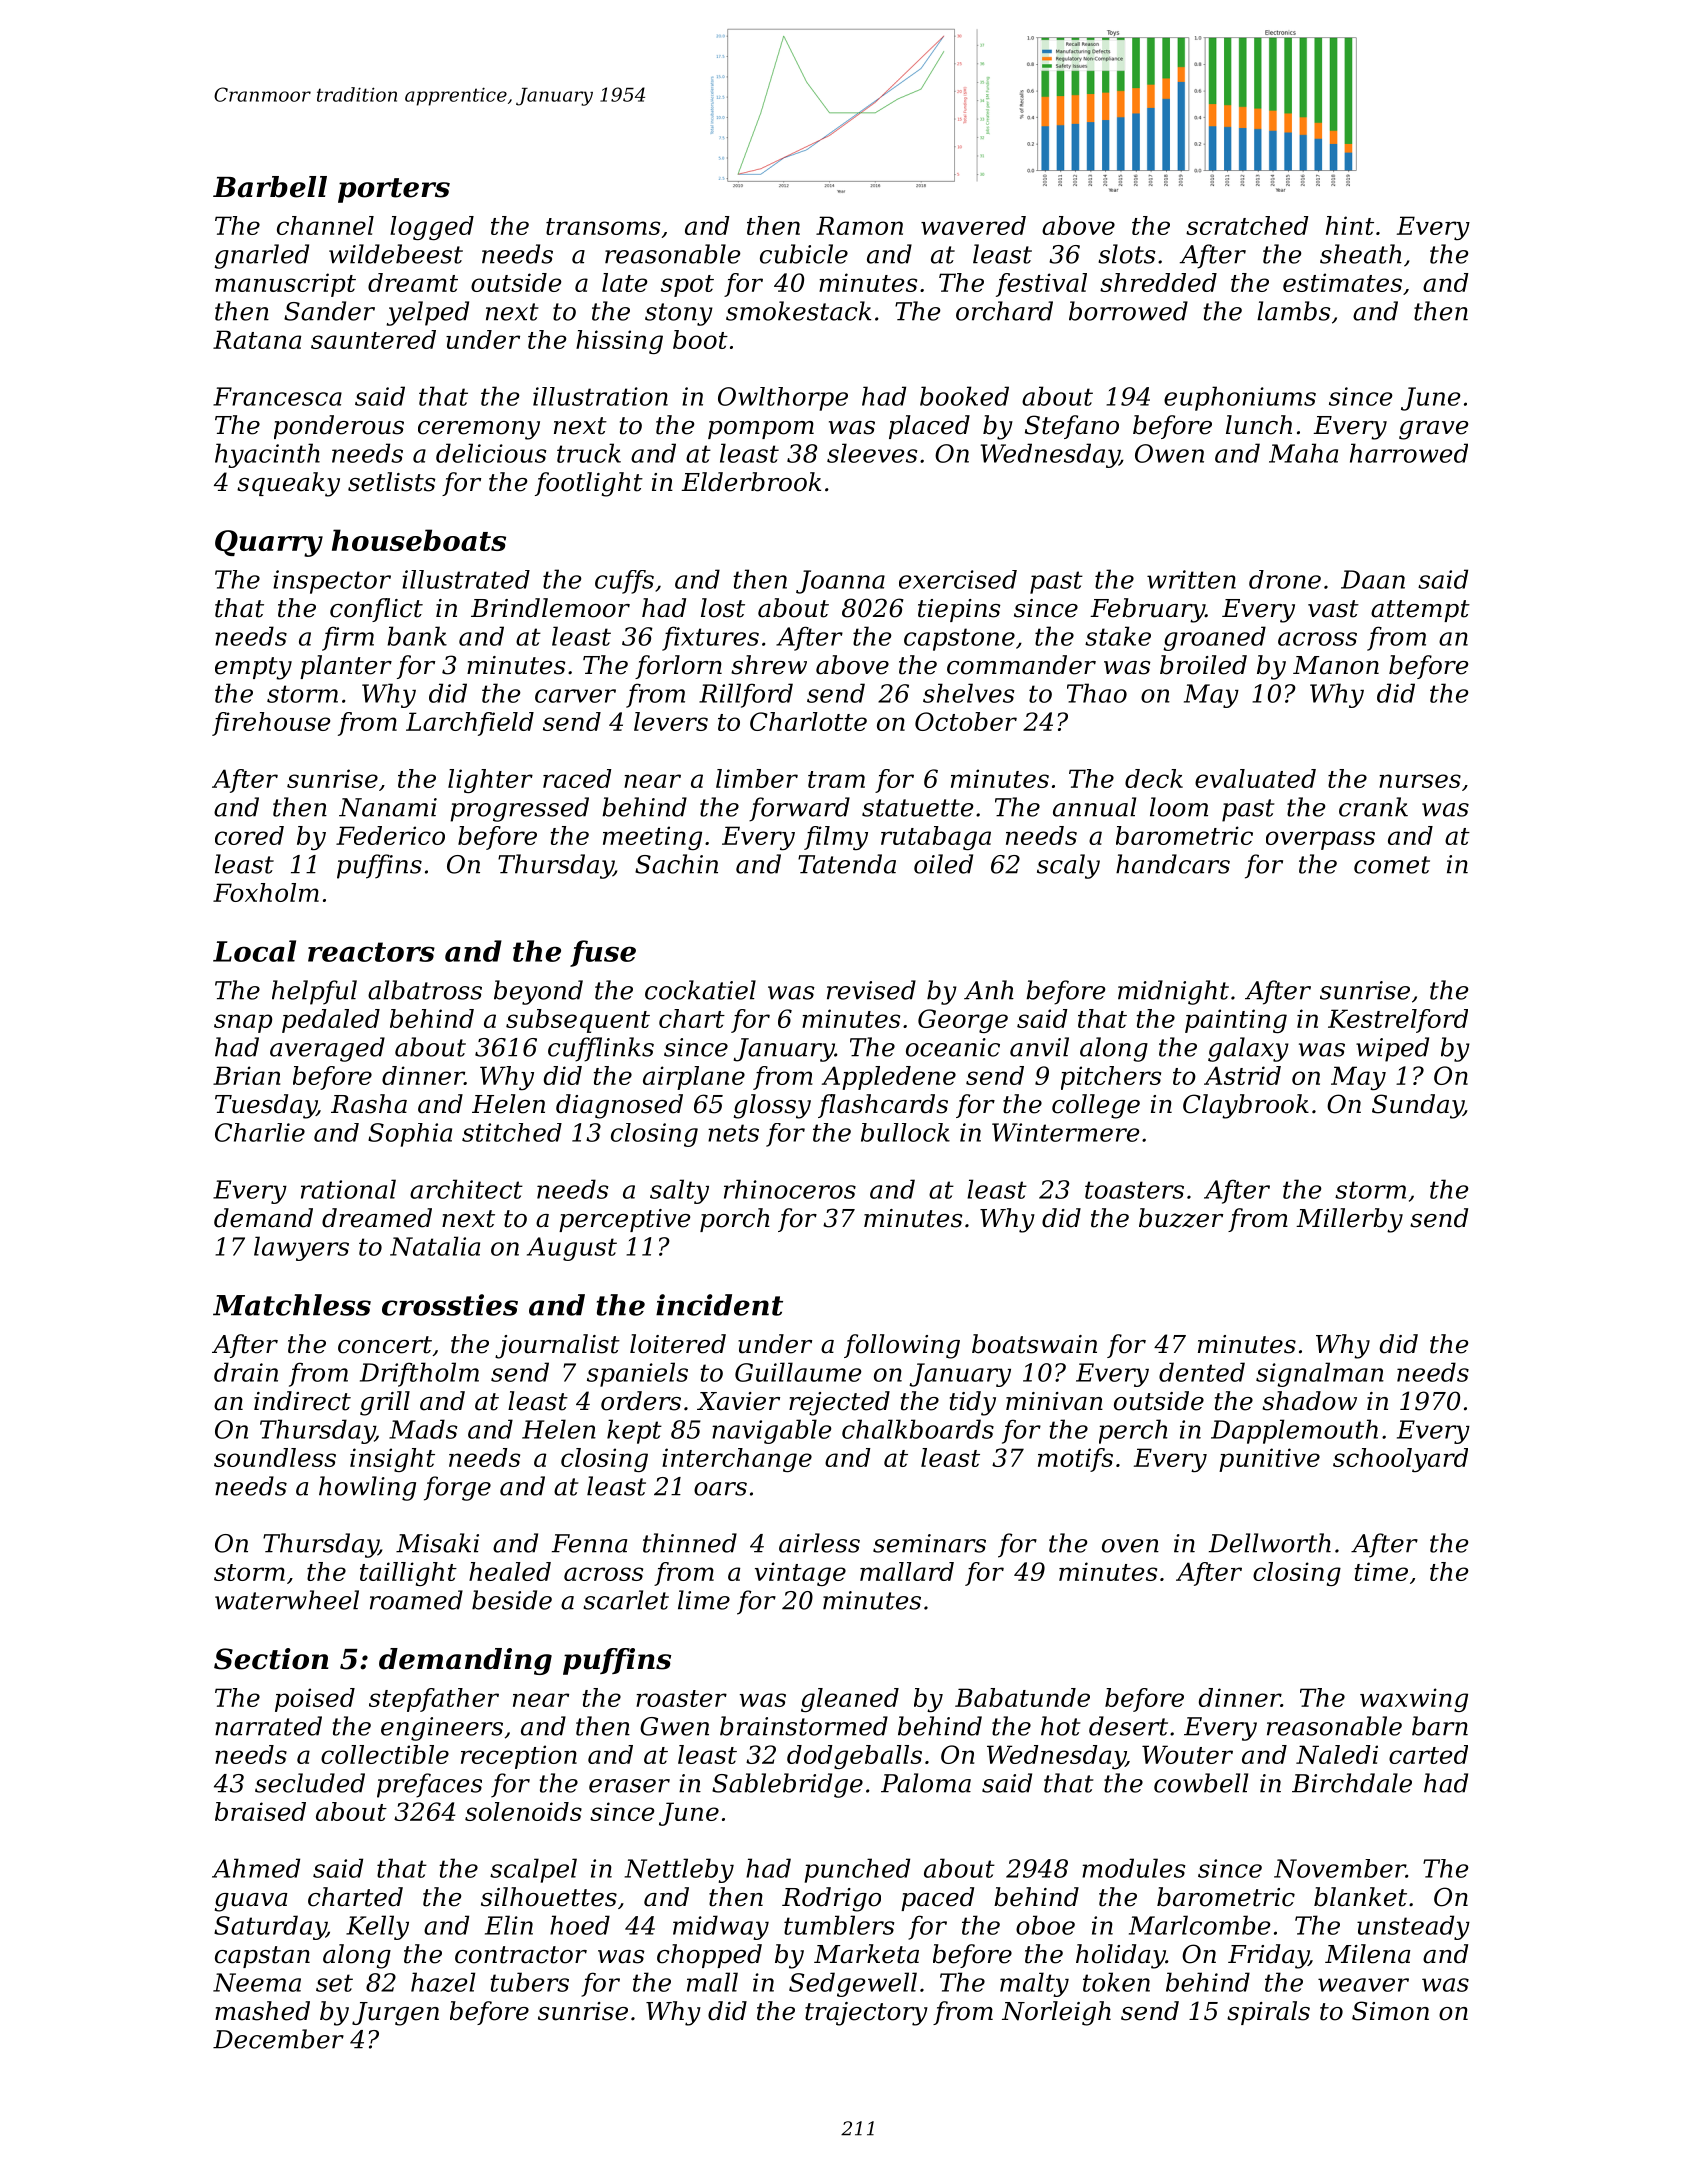 This screenshot has width=1683, height=2178. I want to click on kept, so click(634, 1431).
